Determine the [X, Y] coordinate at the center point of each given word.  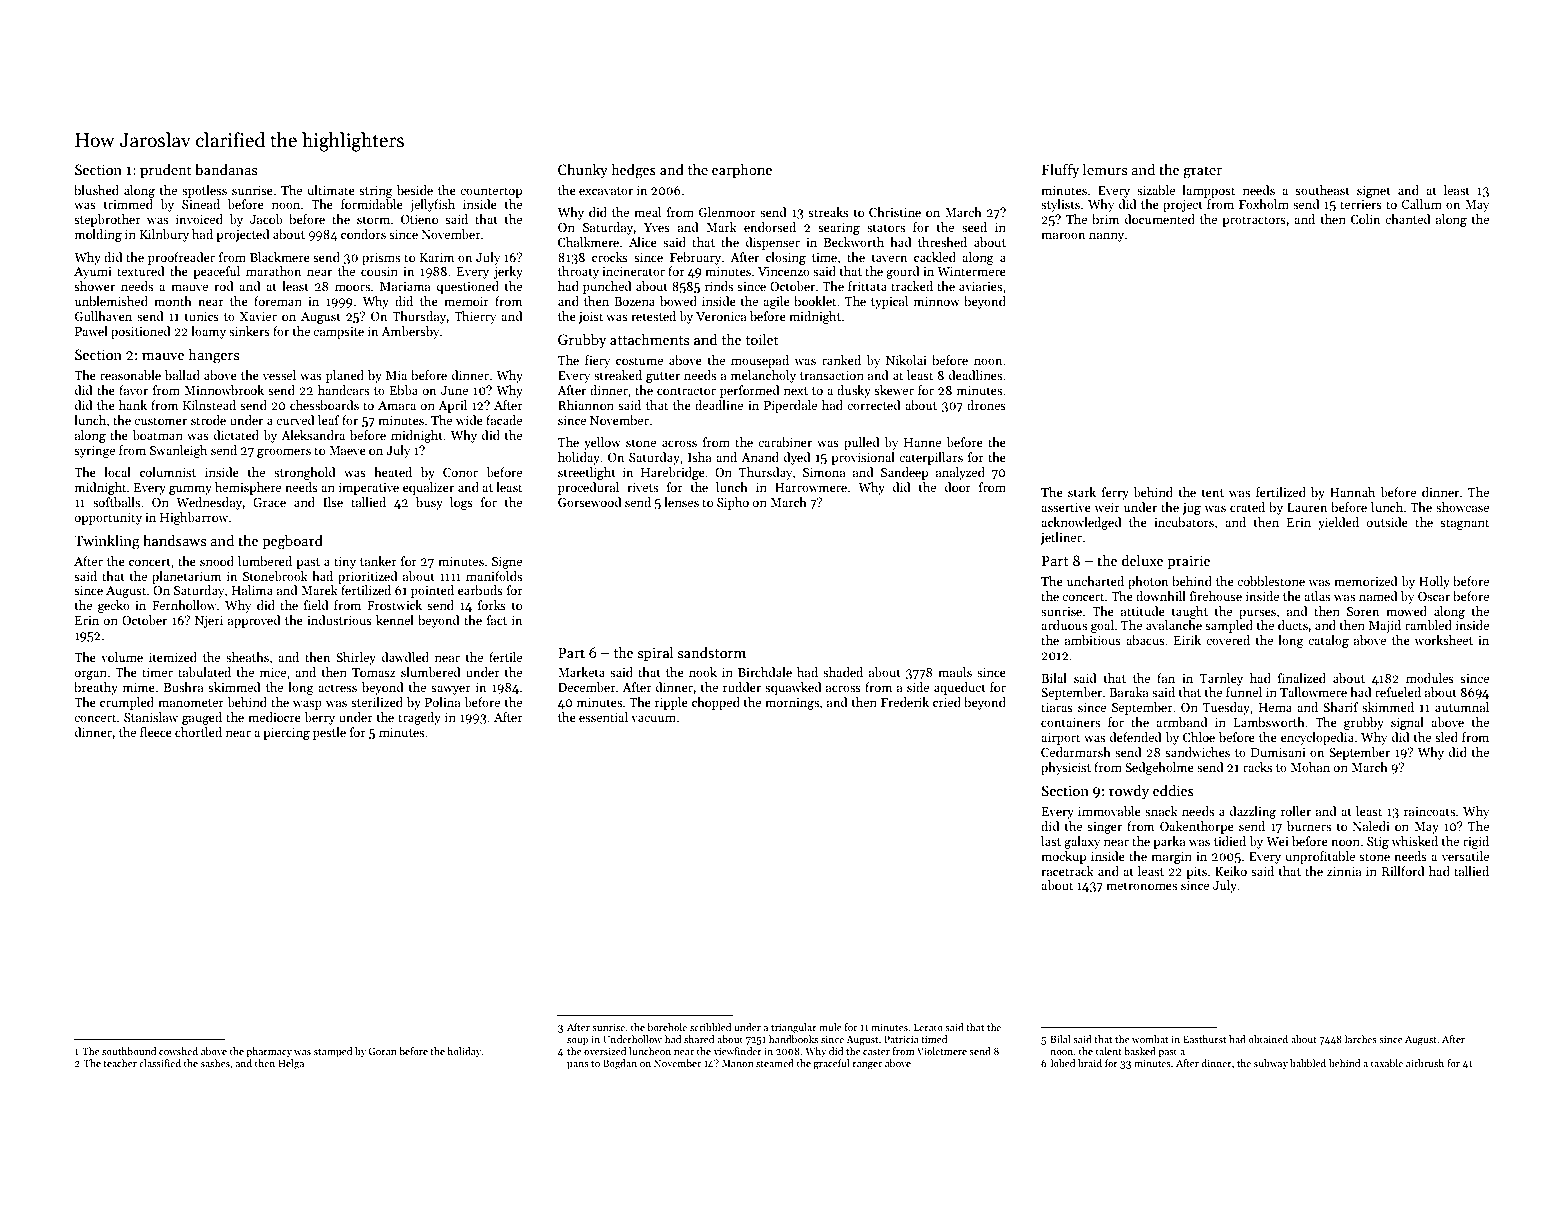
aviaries [980, 286]
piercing [286, 734]
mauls [955, 672]
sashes [215, 1063]
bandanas [226, 169]
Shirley [356, 658]
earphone [742, 171]
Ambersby [410, 332]
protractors [1254, 221]
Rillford [1403, 871]
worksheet [1444, 640]
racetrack [1068, 871]
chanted [1408, 219]
